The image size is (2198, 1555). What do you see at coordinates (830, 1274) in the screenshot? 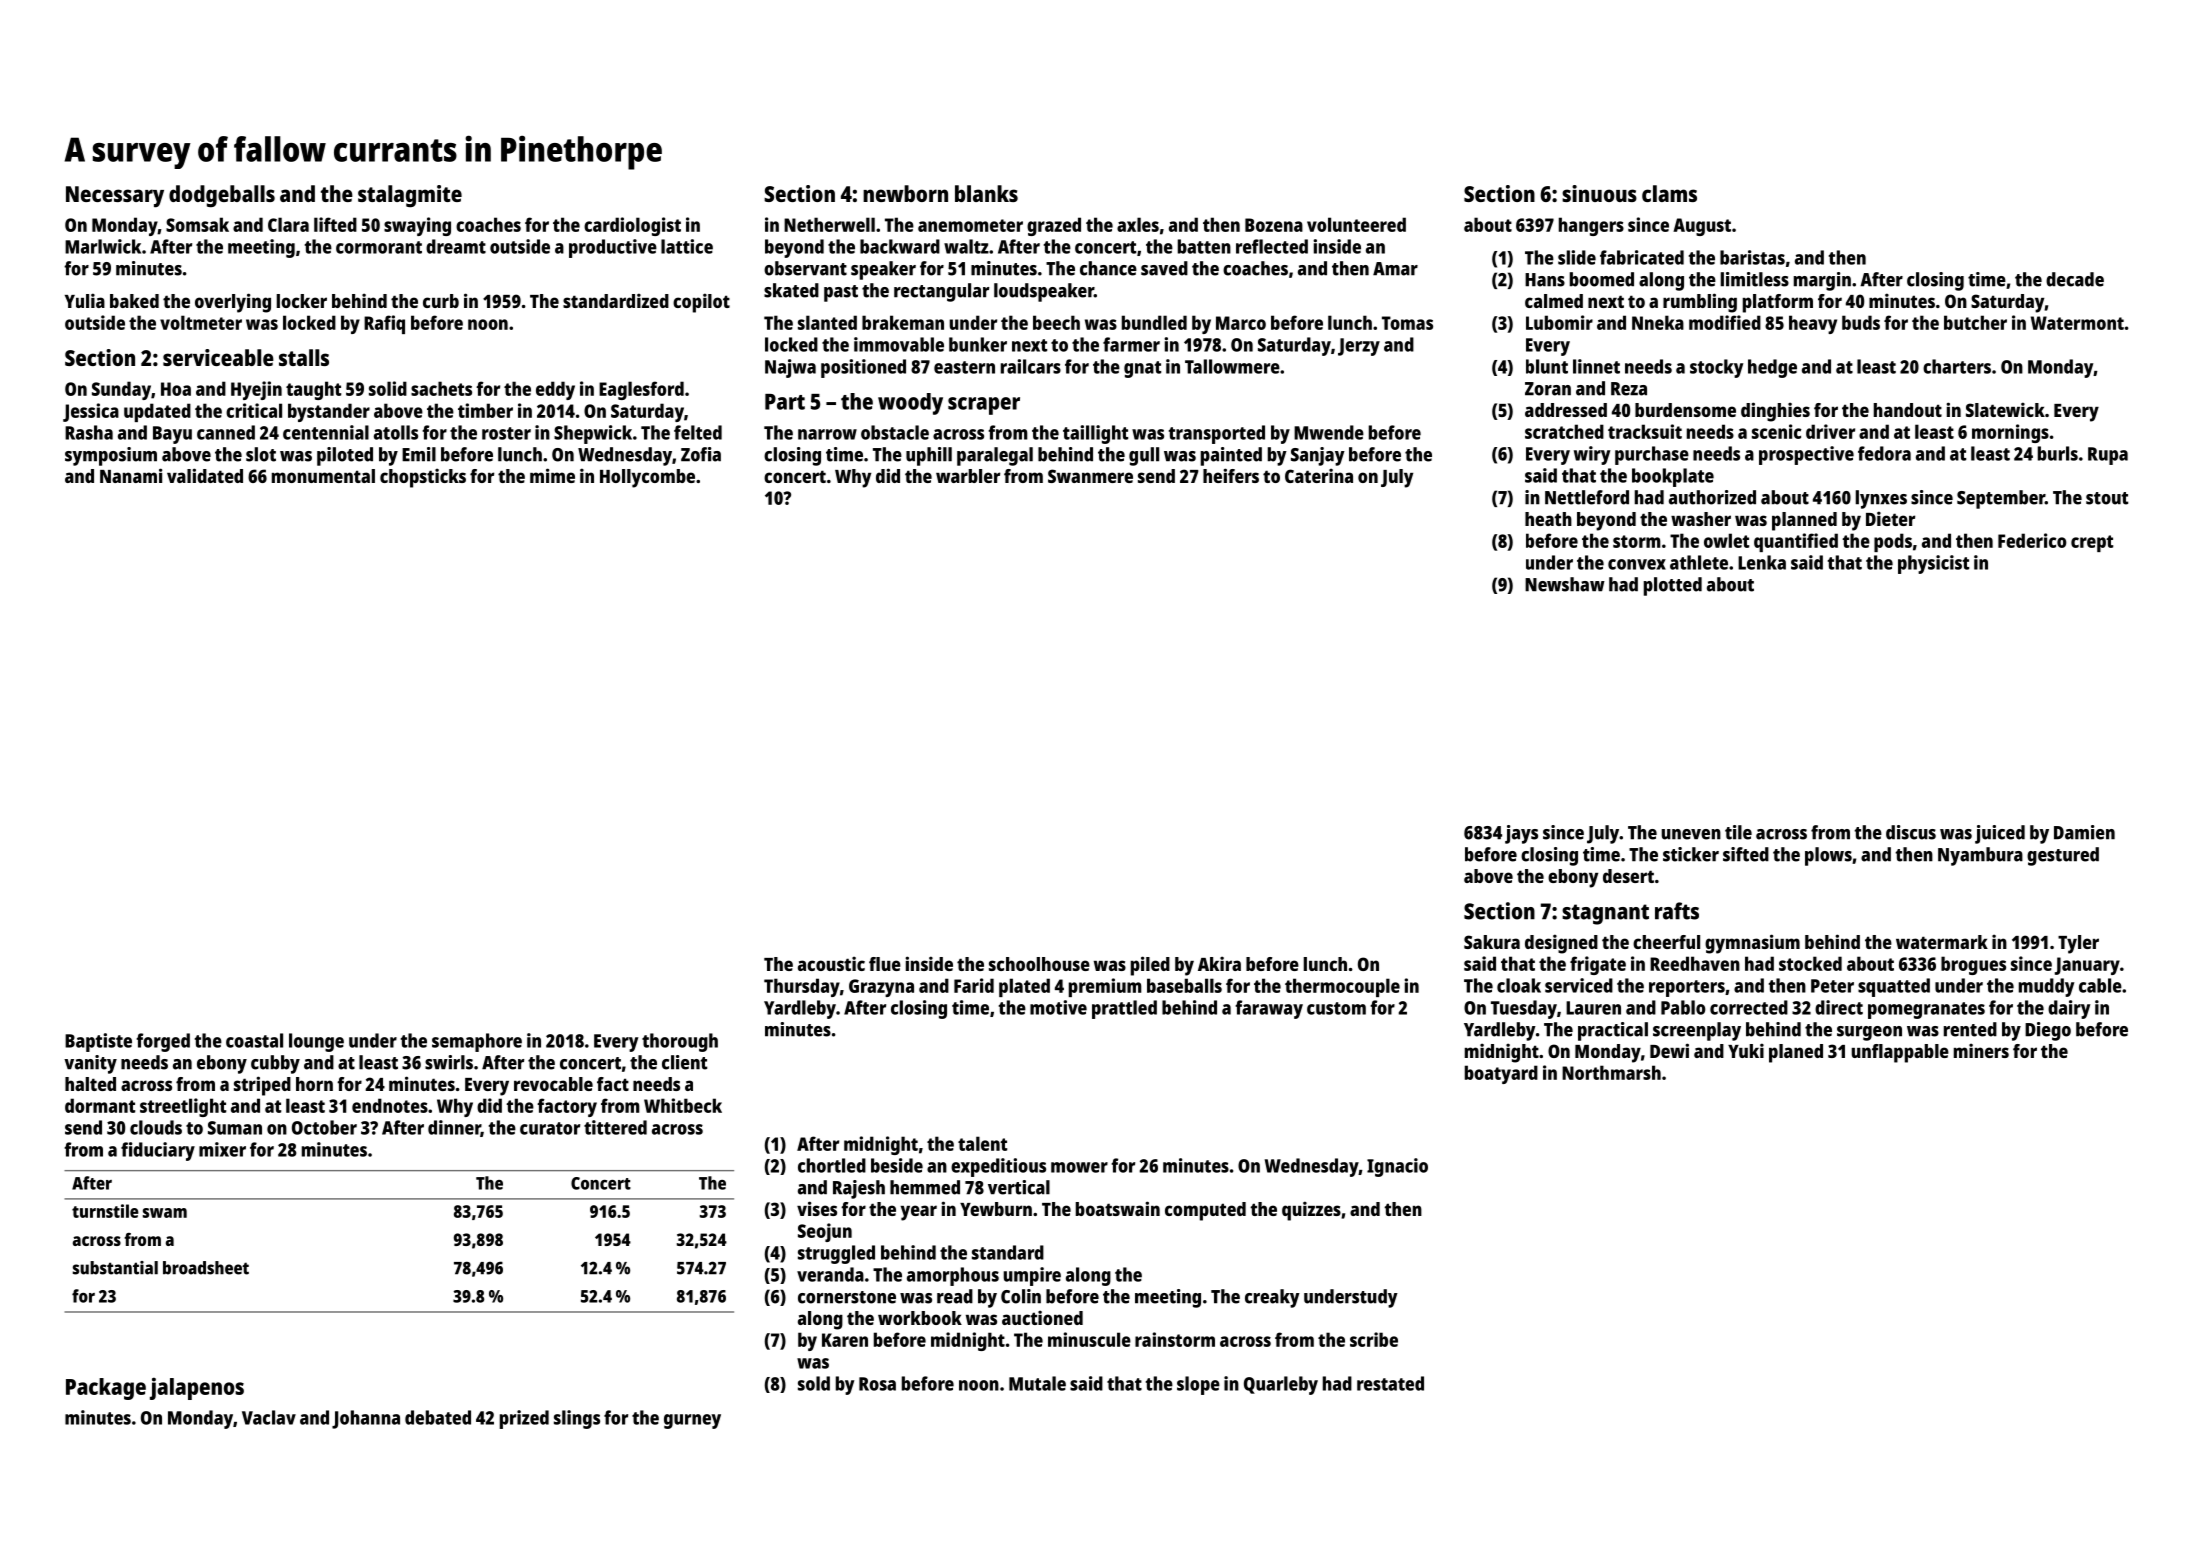
I see `veranda` at bounding box center [830, 1274].
